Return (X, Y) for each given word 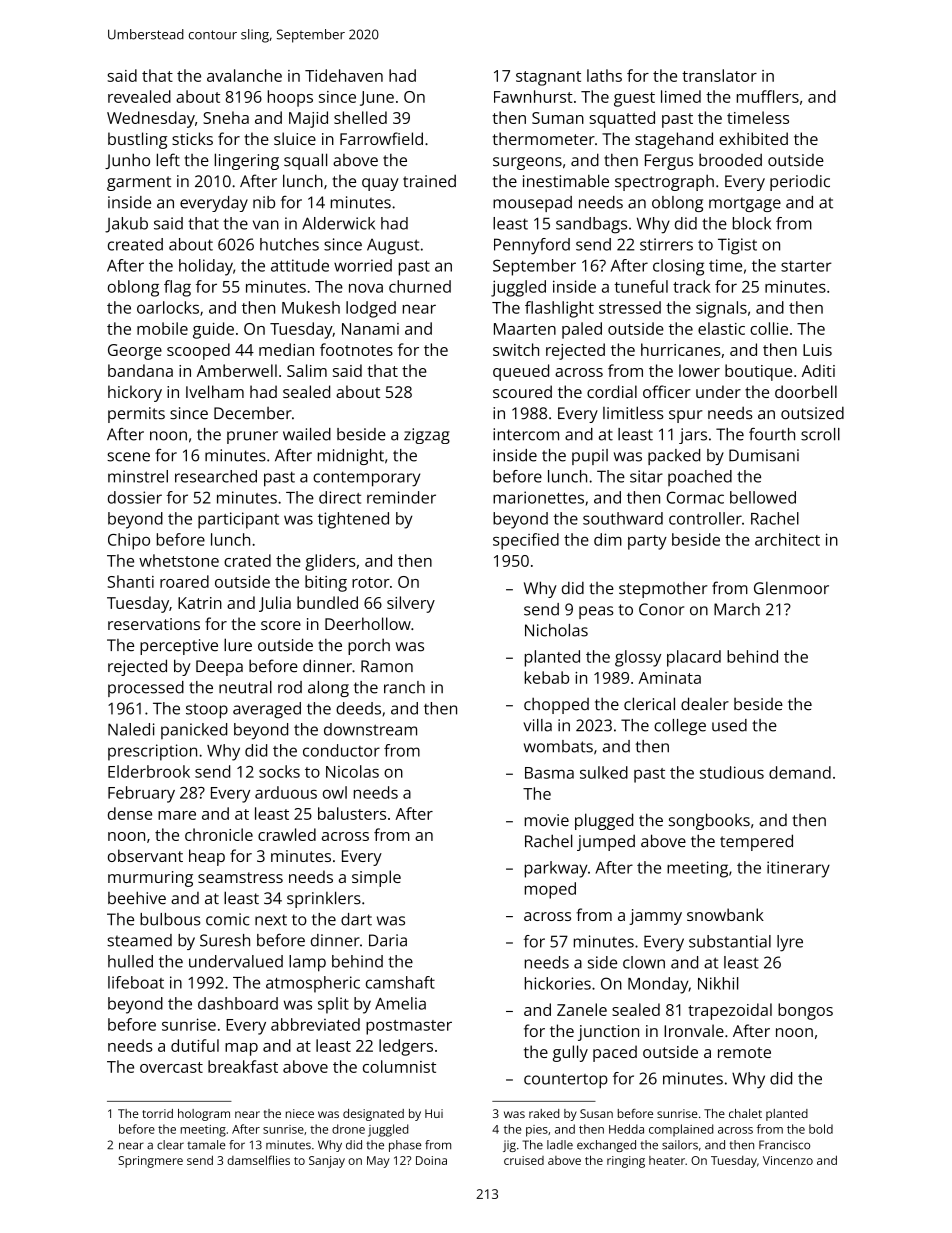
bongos (805, 1011)
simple (376, 878)
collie (769, 328)
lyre (790, 943)
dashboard (238, 1003)
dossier (135, 497)
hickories (558, 983)
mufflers (768, 96)
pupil (590, 457)
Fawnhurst (533, 96)
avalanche (244, 75)
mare (177, 815)
